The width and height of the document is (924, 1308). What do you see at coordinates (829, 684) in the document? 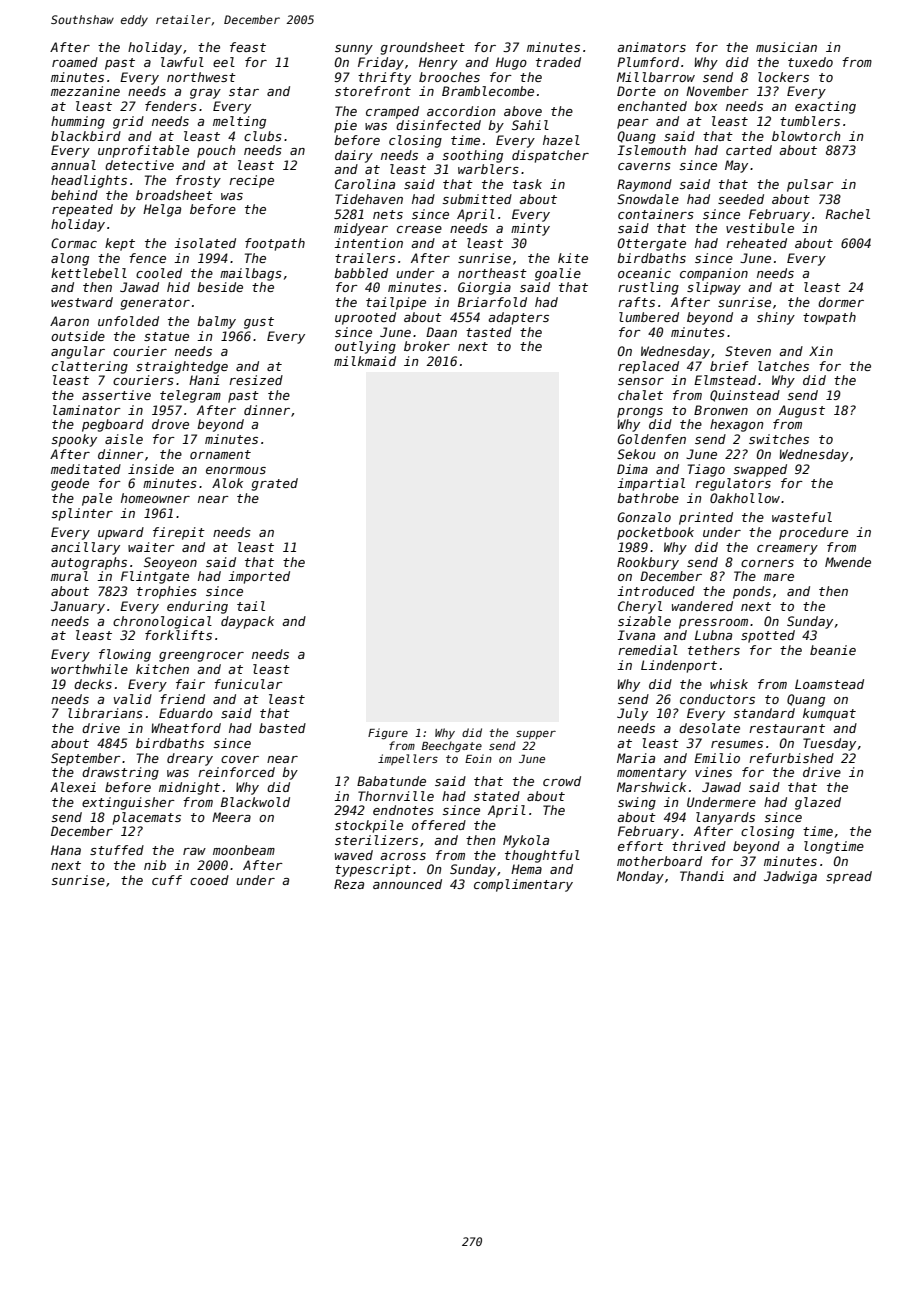
I see `Loamstead` at bounding box center [829, 684].
